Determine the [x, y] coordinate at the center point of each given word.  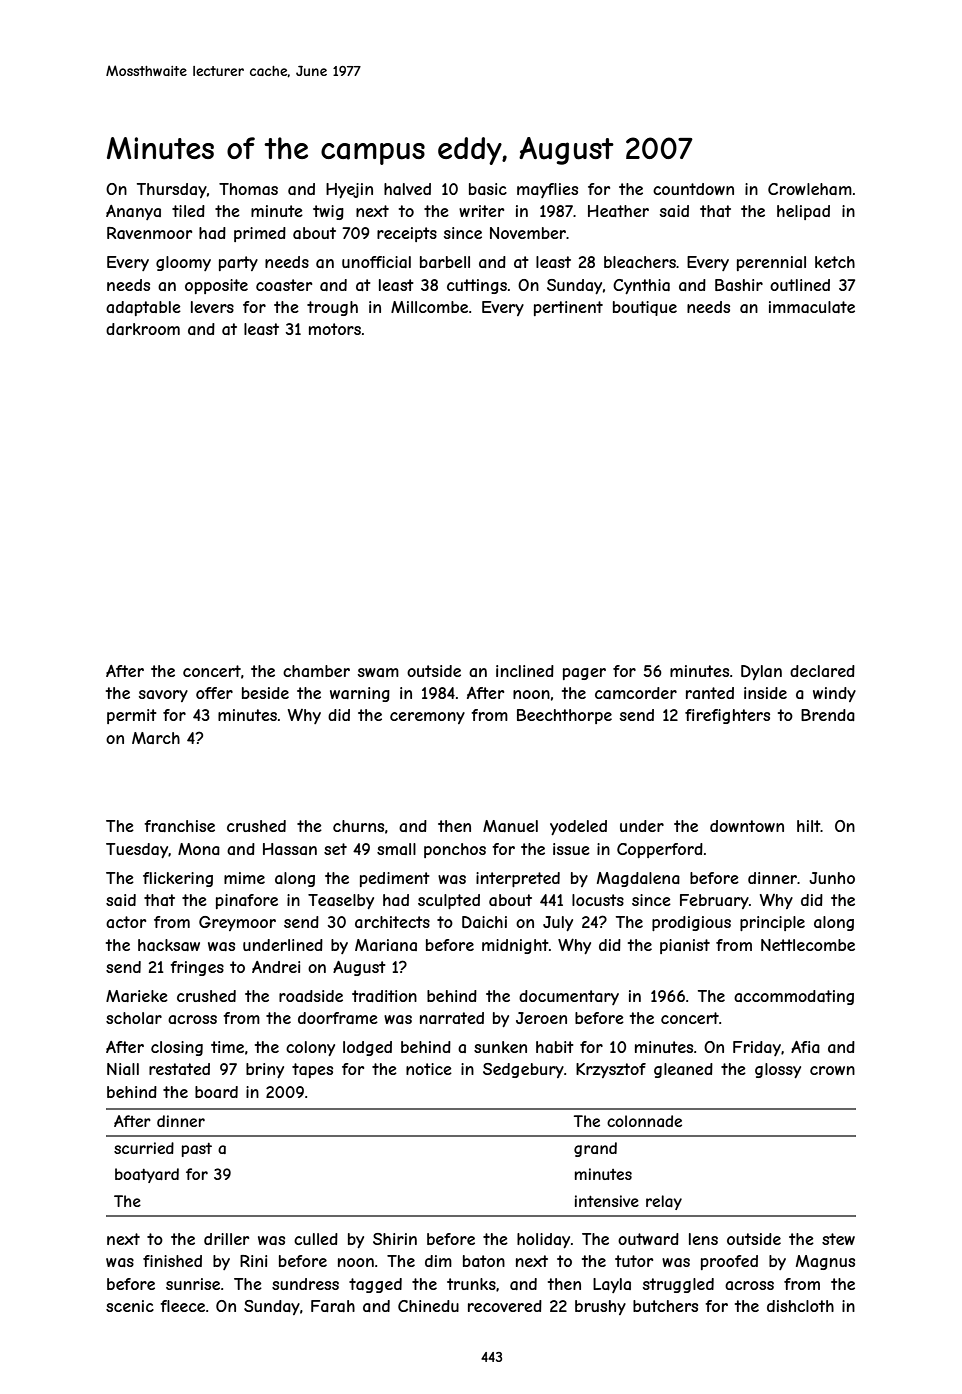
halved [407, 189]
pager [584, 674]
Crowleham [810, 189]
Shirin [395, 1239]
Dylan [761, 672]
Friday [757, 1048]
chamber [316, 671]
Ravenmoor [149, 233]
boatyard [147, 1175]
